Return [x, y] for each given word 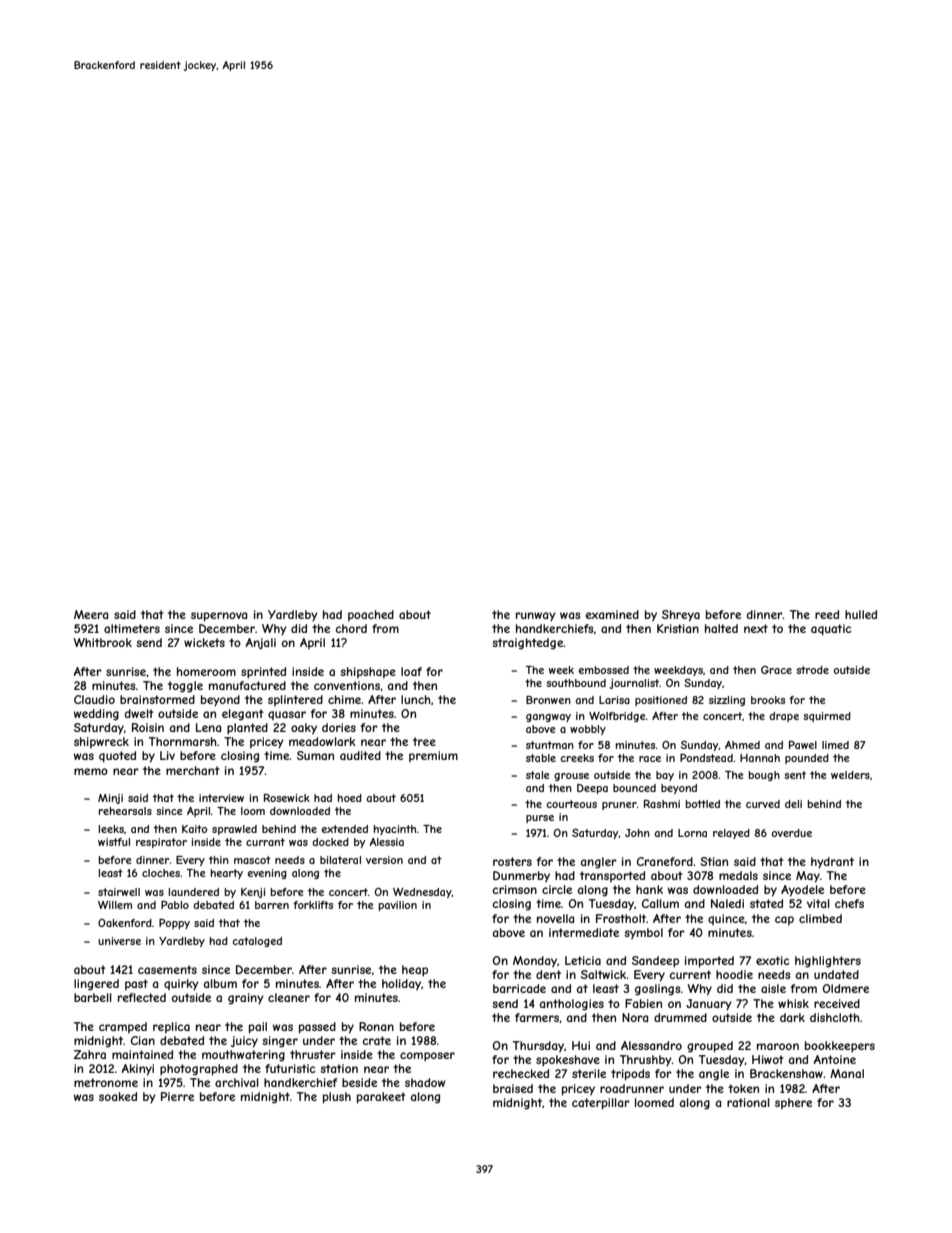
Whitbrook [103, 642]
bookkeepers [840, 1046]
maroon [778, 1046]
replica [171, 1027]
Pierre [177, 1096]
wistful [114, 842]
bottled [703, 804]
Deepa [592, 789]
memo [91, 771]
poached [371, 615]
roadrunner [632, 1088]
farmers [537, 1017]
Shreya [681, 616]
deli [793, 804]
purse [540, 819]
